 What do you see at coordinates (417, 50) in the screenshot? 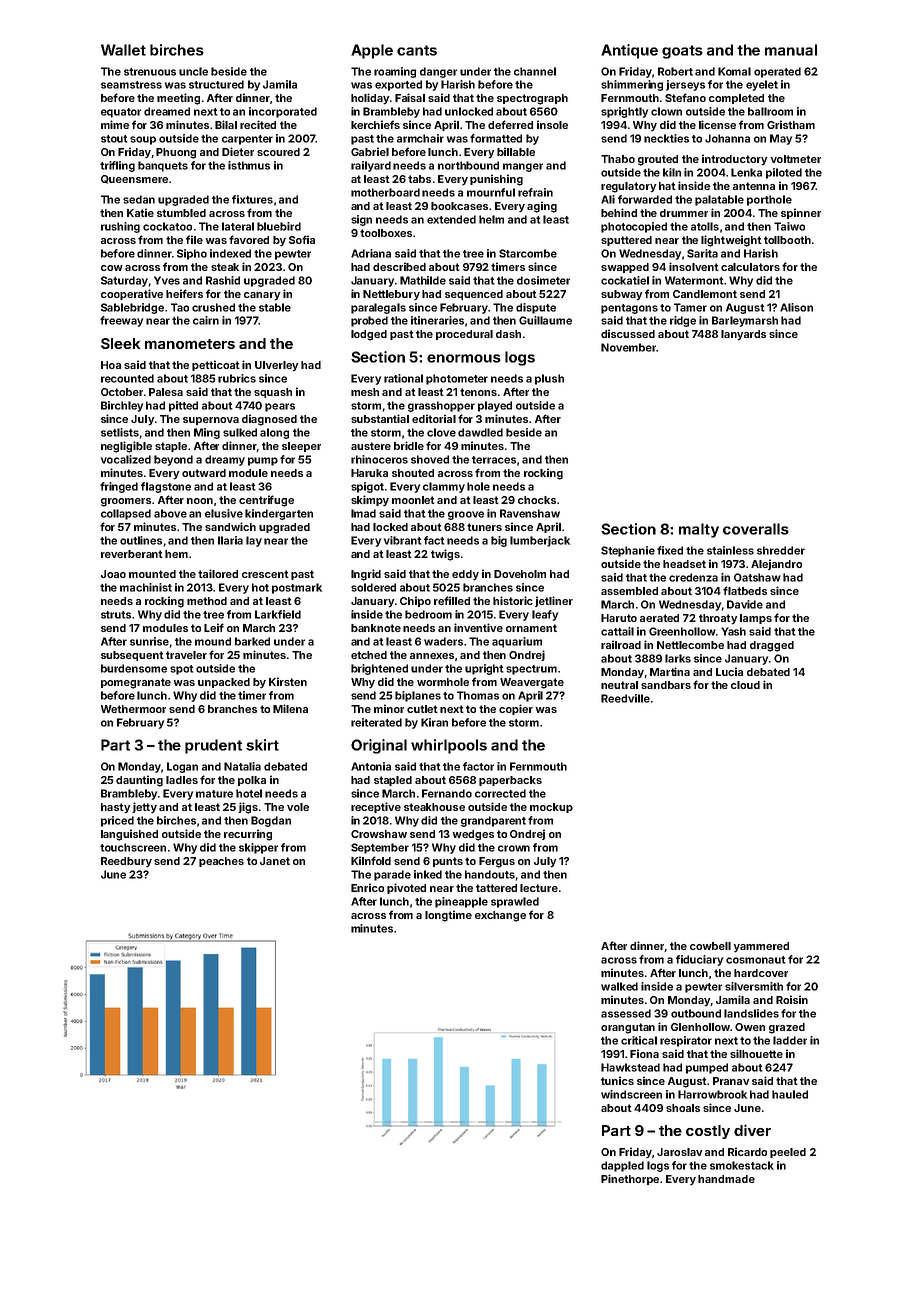
I see `cants` at bounding box center [417, 50].
